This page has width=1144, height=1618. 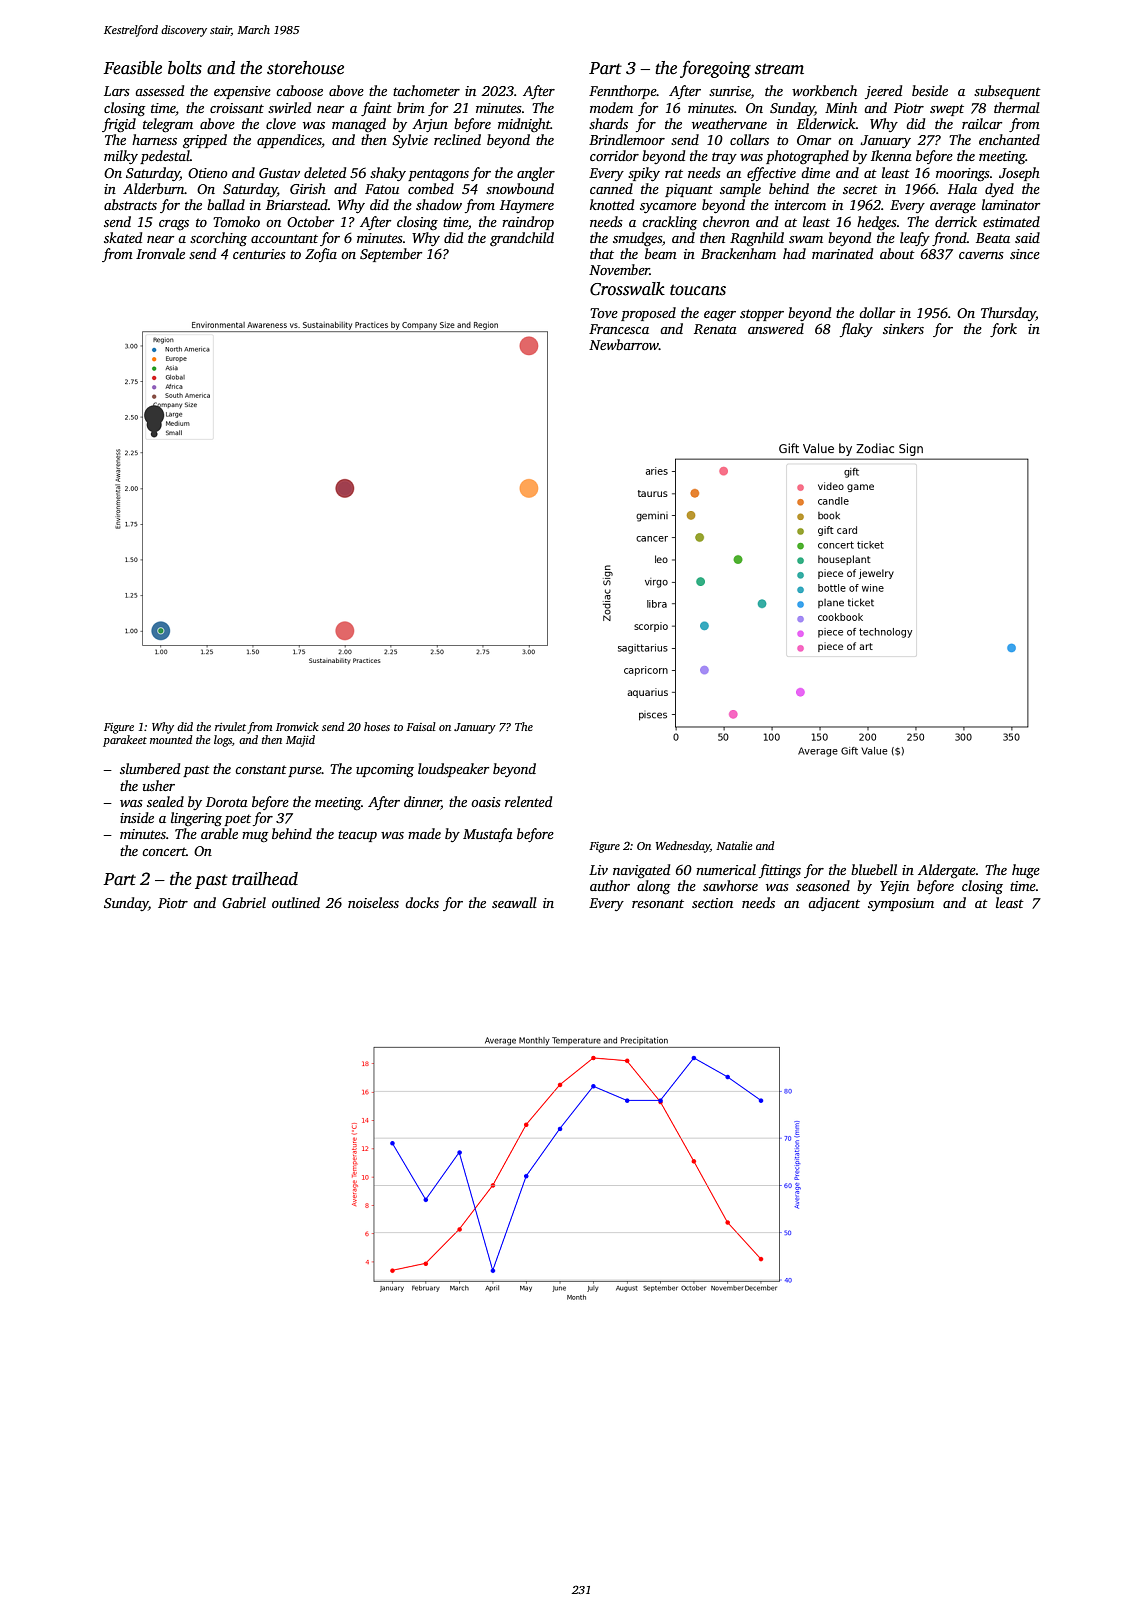 What do you see at coordinates (244, 902) in the page?
I see `Gabriel` at bounding box center [244, 902].
